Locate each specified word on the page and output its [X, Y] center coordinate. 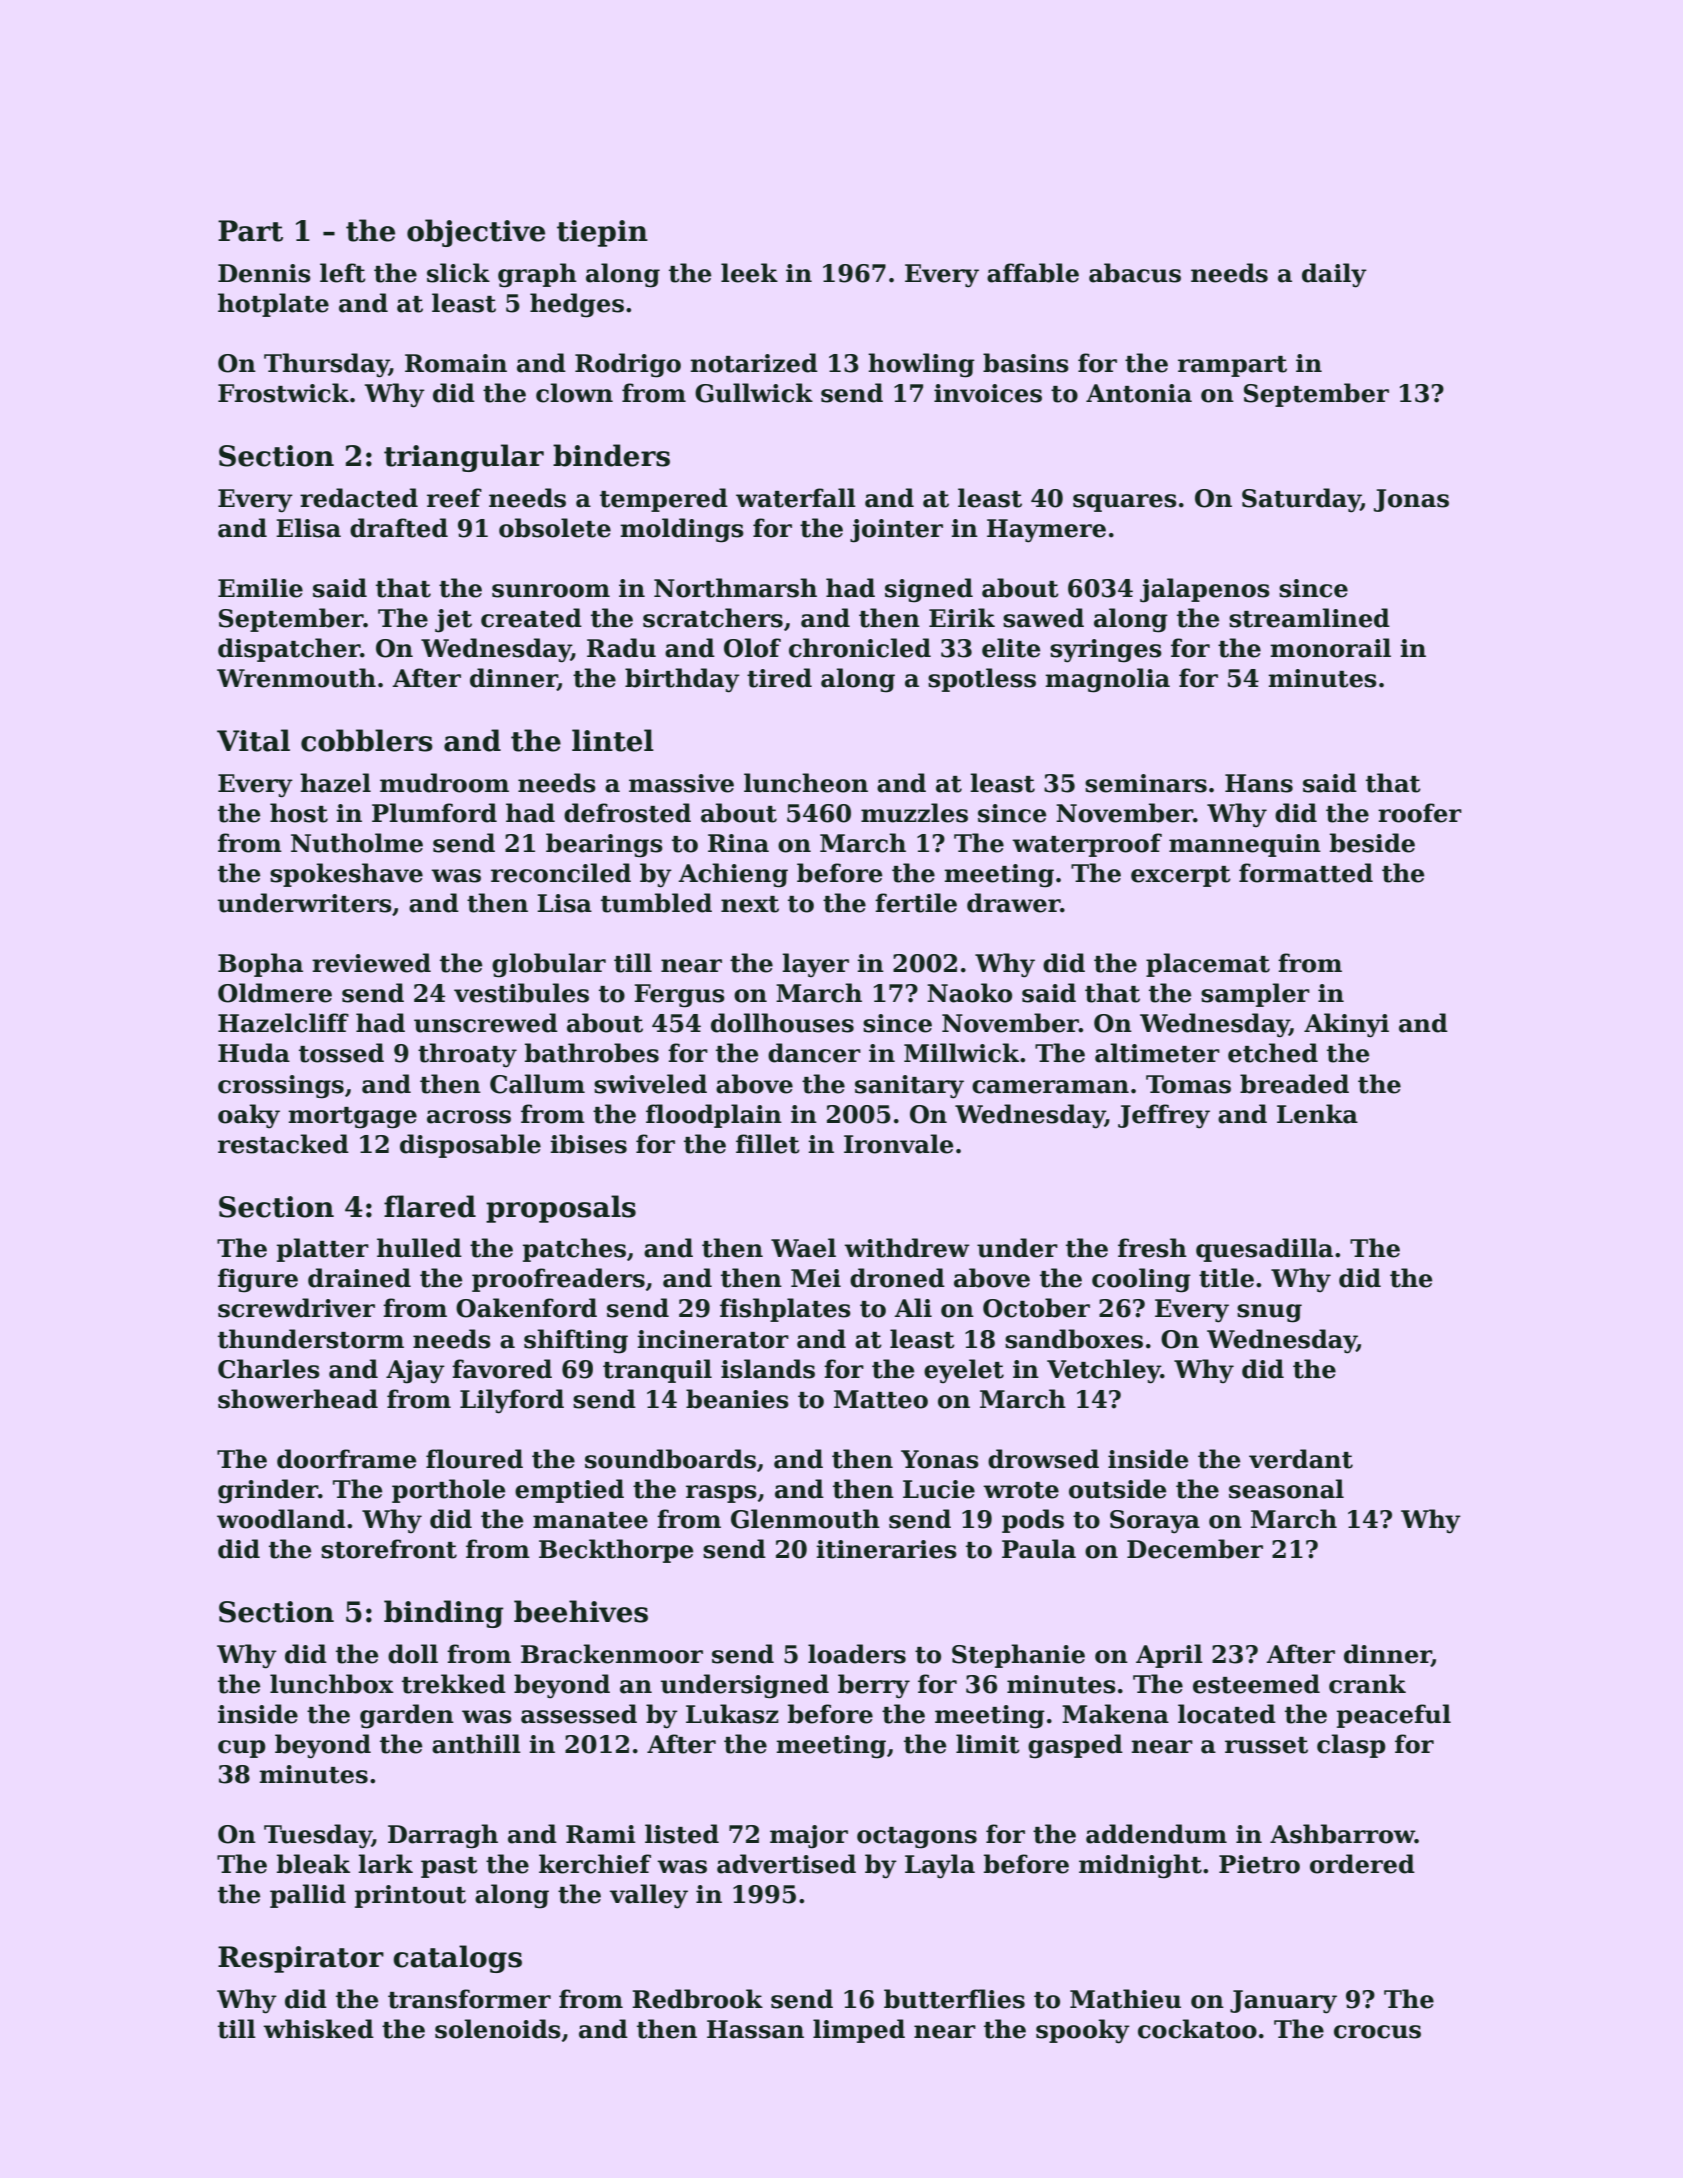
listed [682, 1834]
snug [1269, 1313]
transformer [469, 1999]
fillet [768, 1144]
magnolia [1107, 680]
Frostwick [283, 393]
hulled [419, 1248]
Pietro [1259, 1864]
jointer [896, 531]
